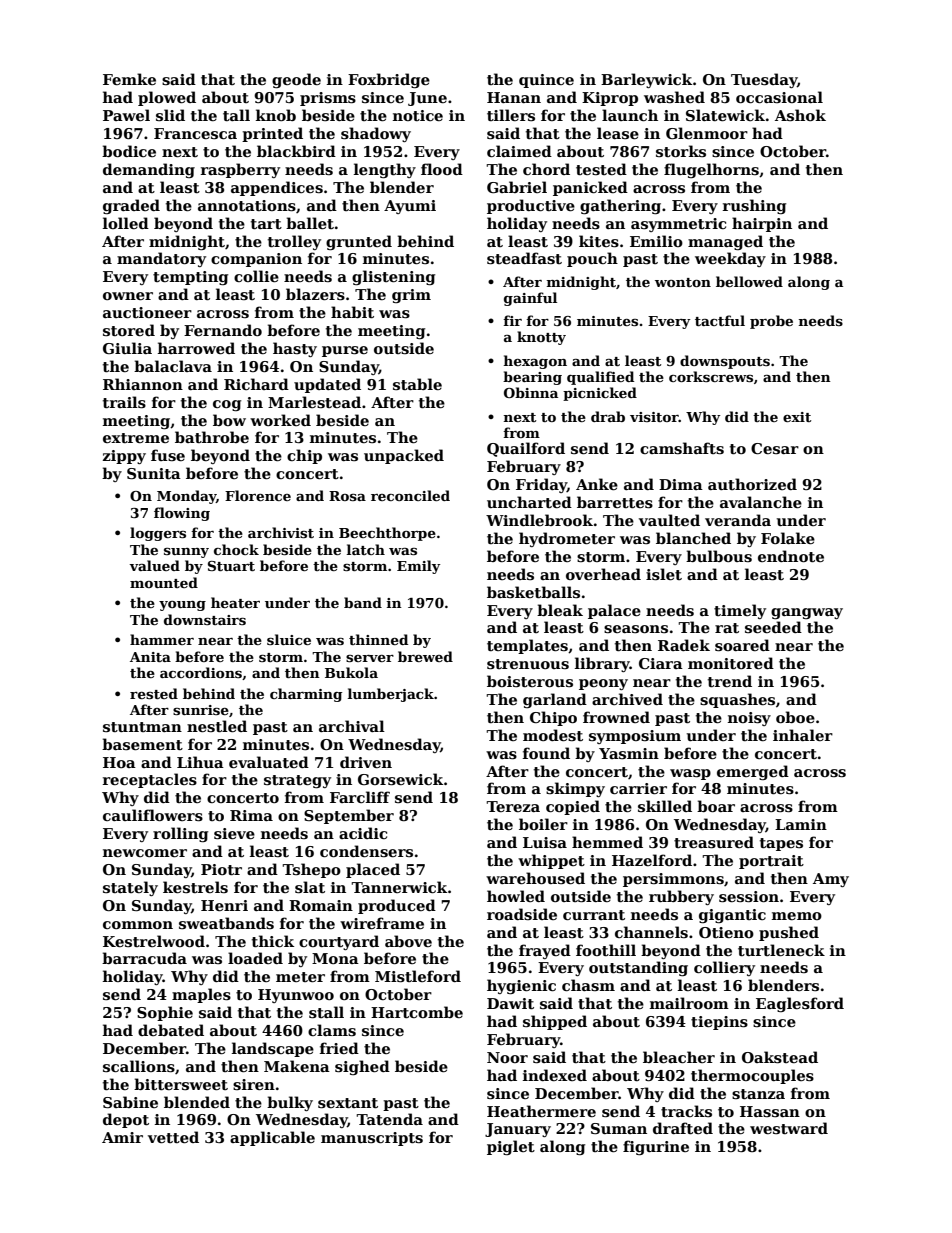 The image size is (952, 1233). What do you see at coordinates (296, 80) in the image?
I see `geode` at bounding box center [296, 80].
